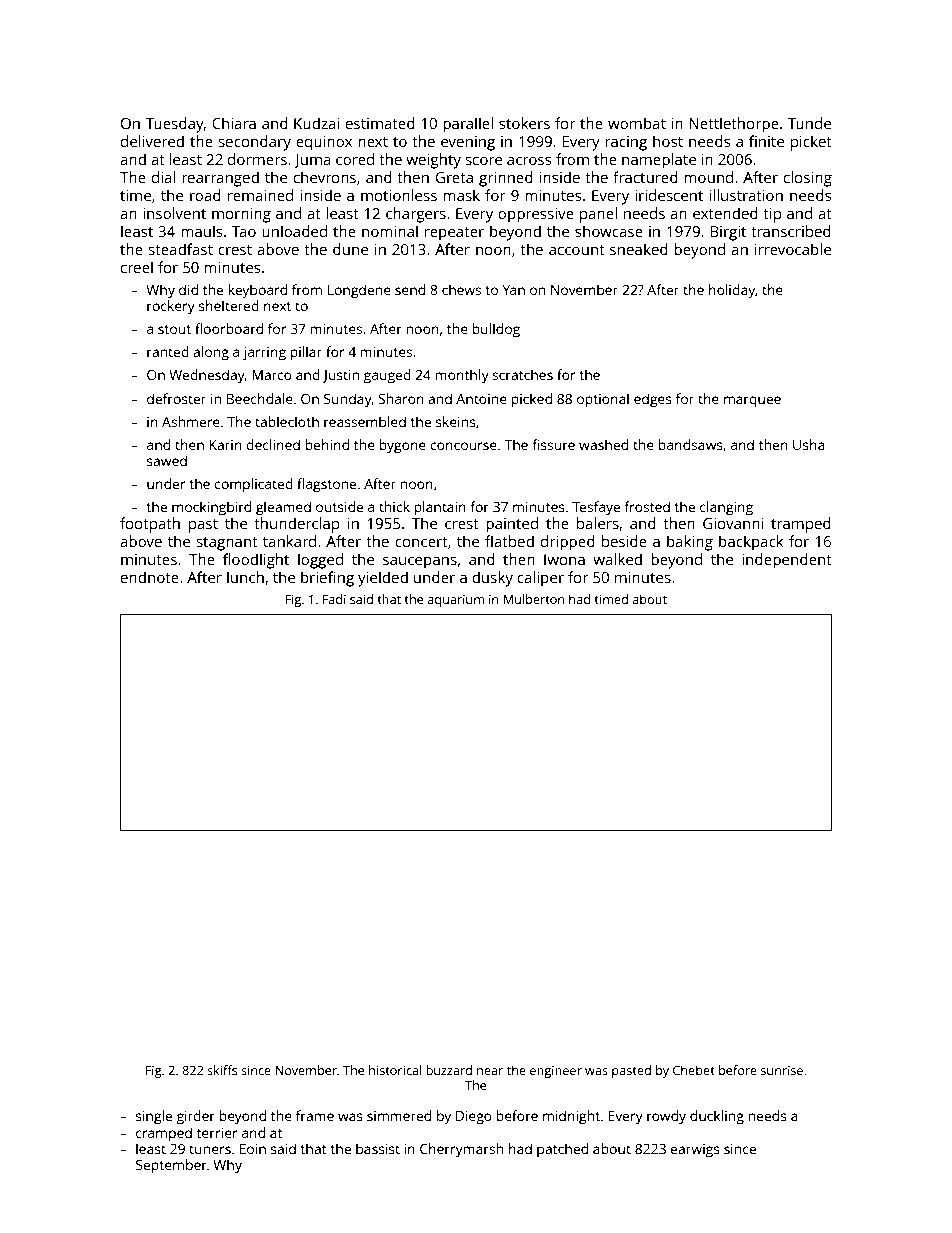 Image resolution: width=952 pixels, height=1233 pixels. What do you see at coordinates (245, 577) in the screenshot?
I see `lunch` at bounding box center [245, 577].
